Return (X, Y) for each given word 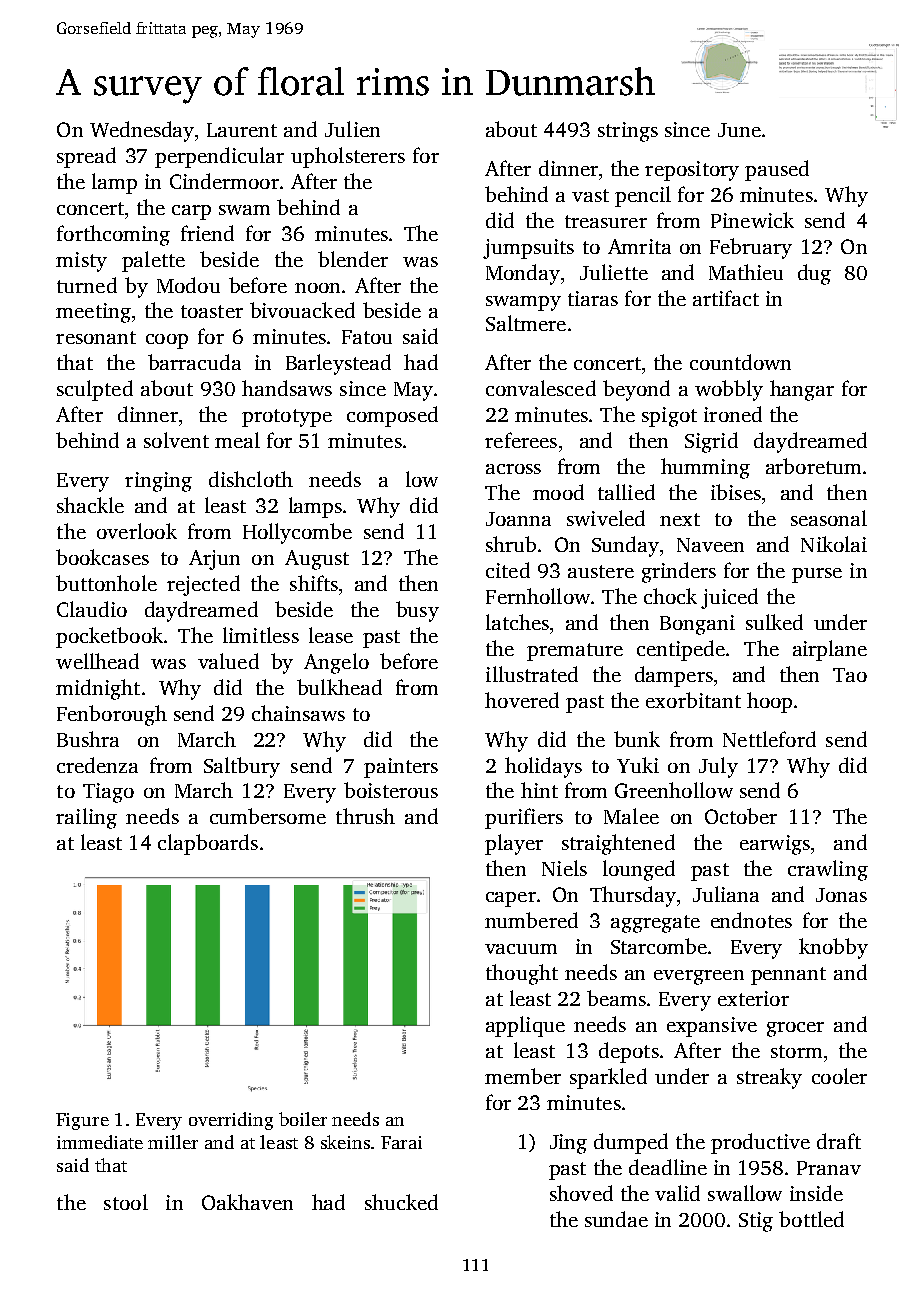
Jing (568, 1144)
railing (86, 818)
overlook (137, 531)
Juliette (614, 272)
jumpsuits (528, 249)
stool (126, 1202)
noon (317, 288)
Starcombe (659, 946)
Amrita (639, 246)
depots (629, 1052)
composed (392, 416)
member (523, 1076)
